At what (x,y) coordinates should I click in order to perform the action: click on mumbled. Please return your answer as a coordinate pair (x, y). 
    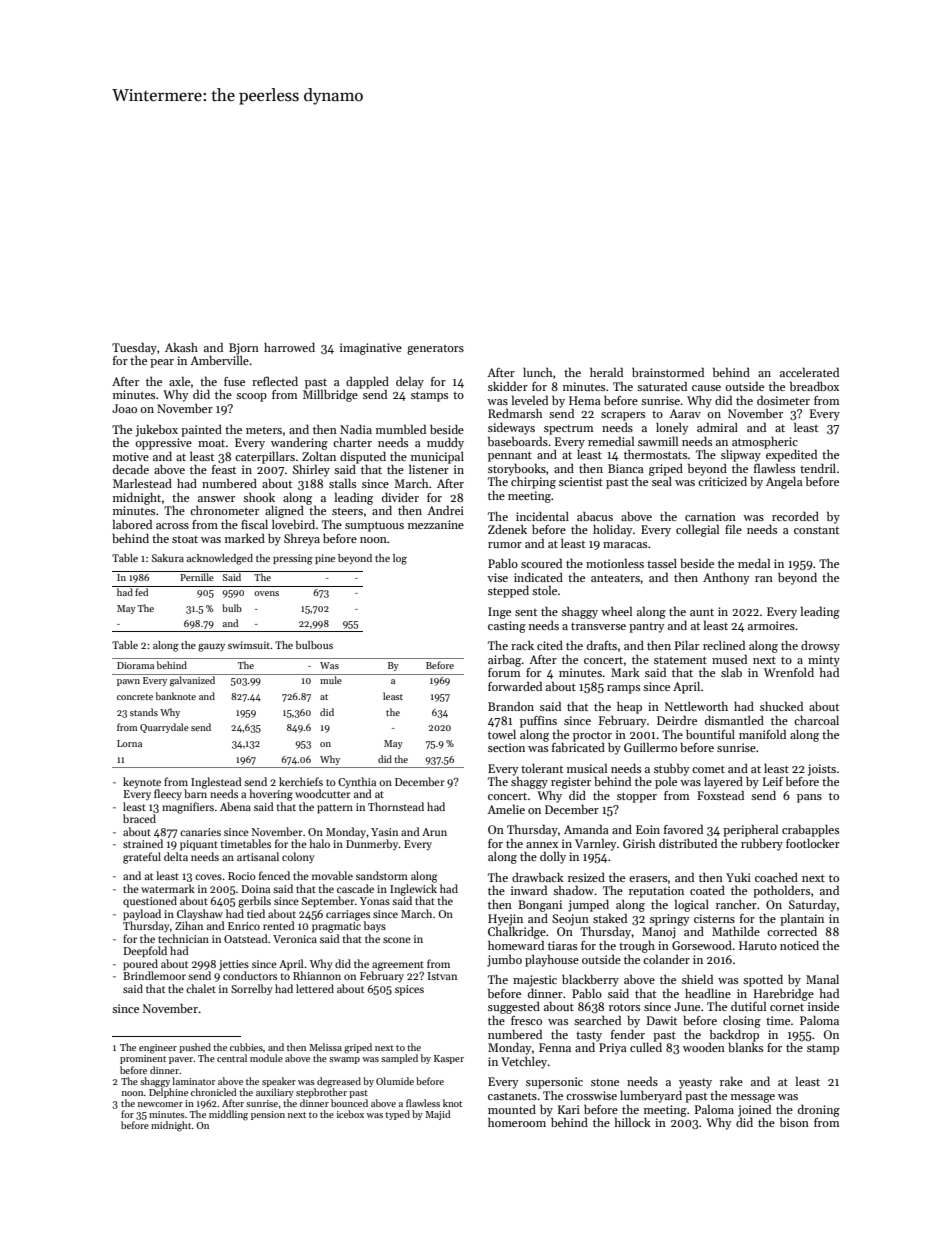
    Looking at the image, I should click on (401, 429).
